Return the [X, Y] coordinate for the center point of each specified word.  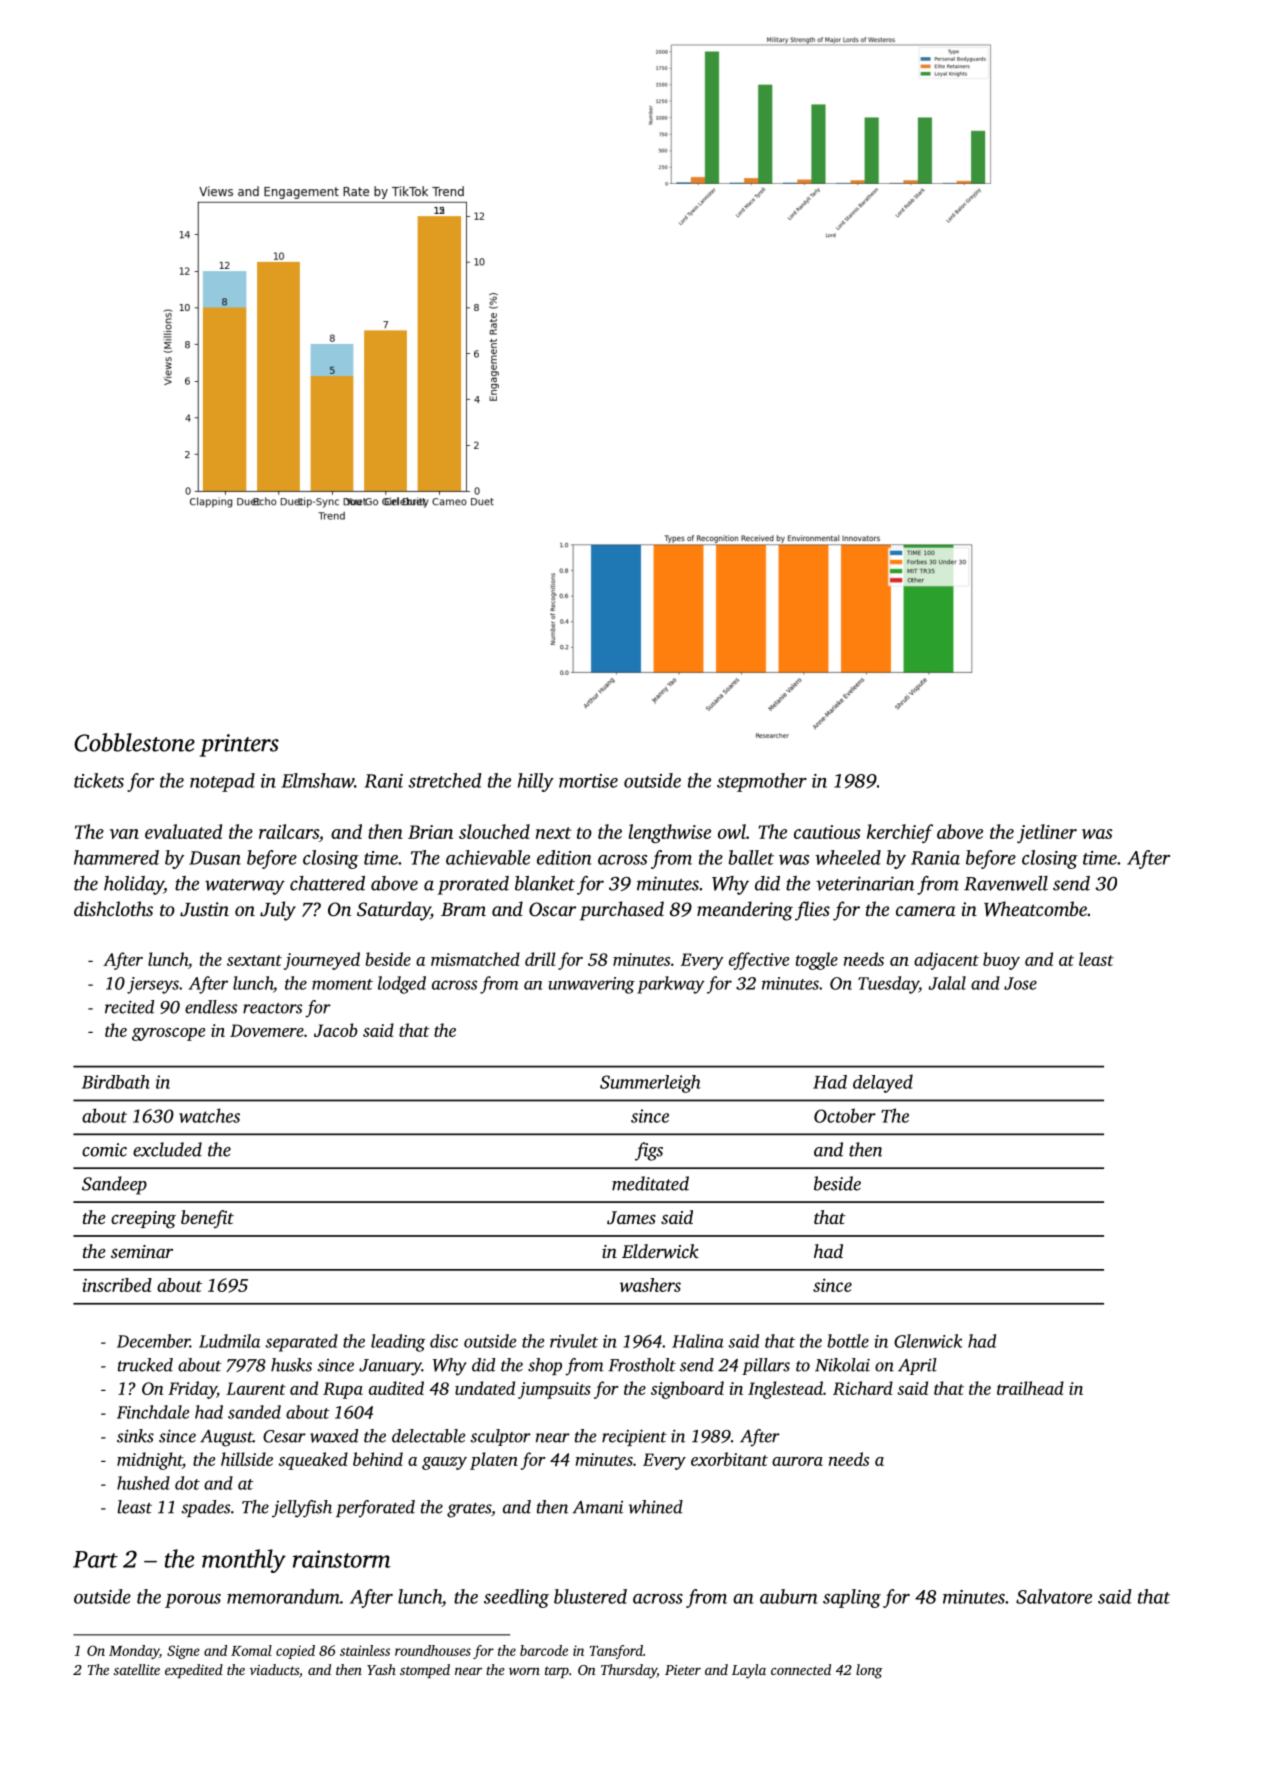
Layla [749, 1671]
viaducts [274, 1669]
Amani [597, 1507]
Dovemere [267, 1030]
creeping [143, 1220]
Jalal [947, 983]
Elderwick [660, 1251]
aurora [797, 1461]
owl [732, 831]
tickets [99, 780]
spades [205, 1508]
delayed [883, 1083]
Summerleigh [650, 1084]
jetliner [1047, 833]
